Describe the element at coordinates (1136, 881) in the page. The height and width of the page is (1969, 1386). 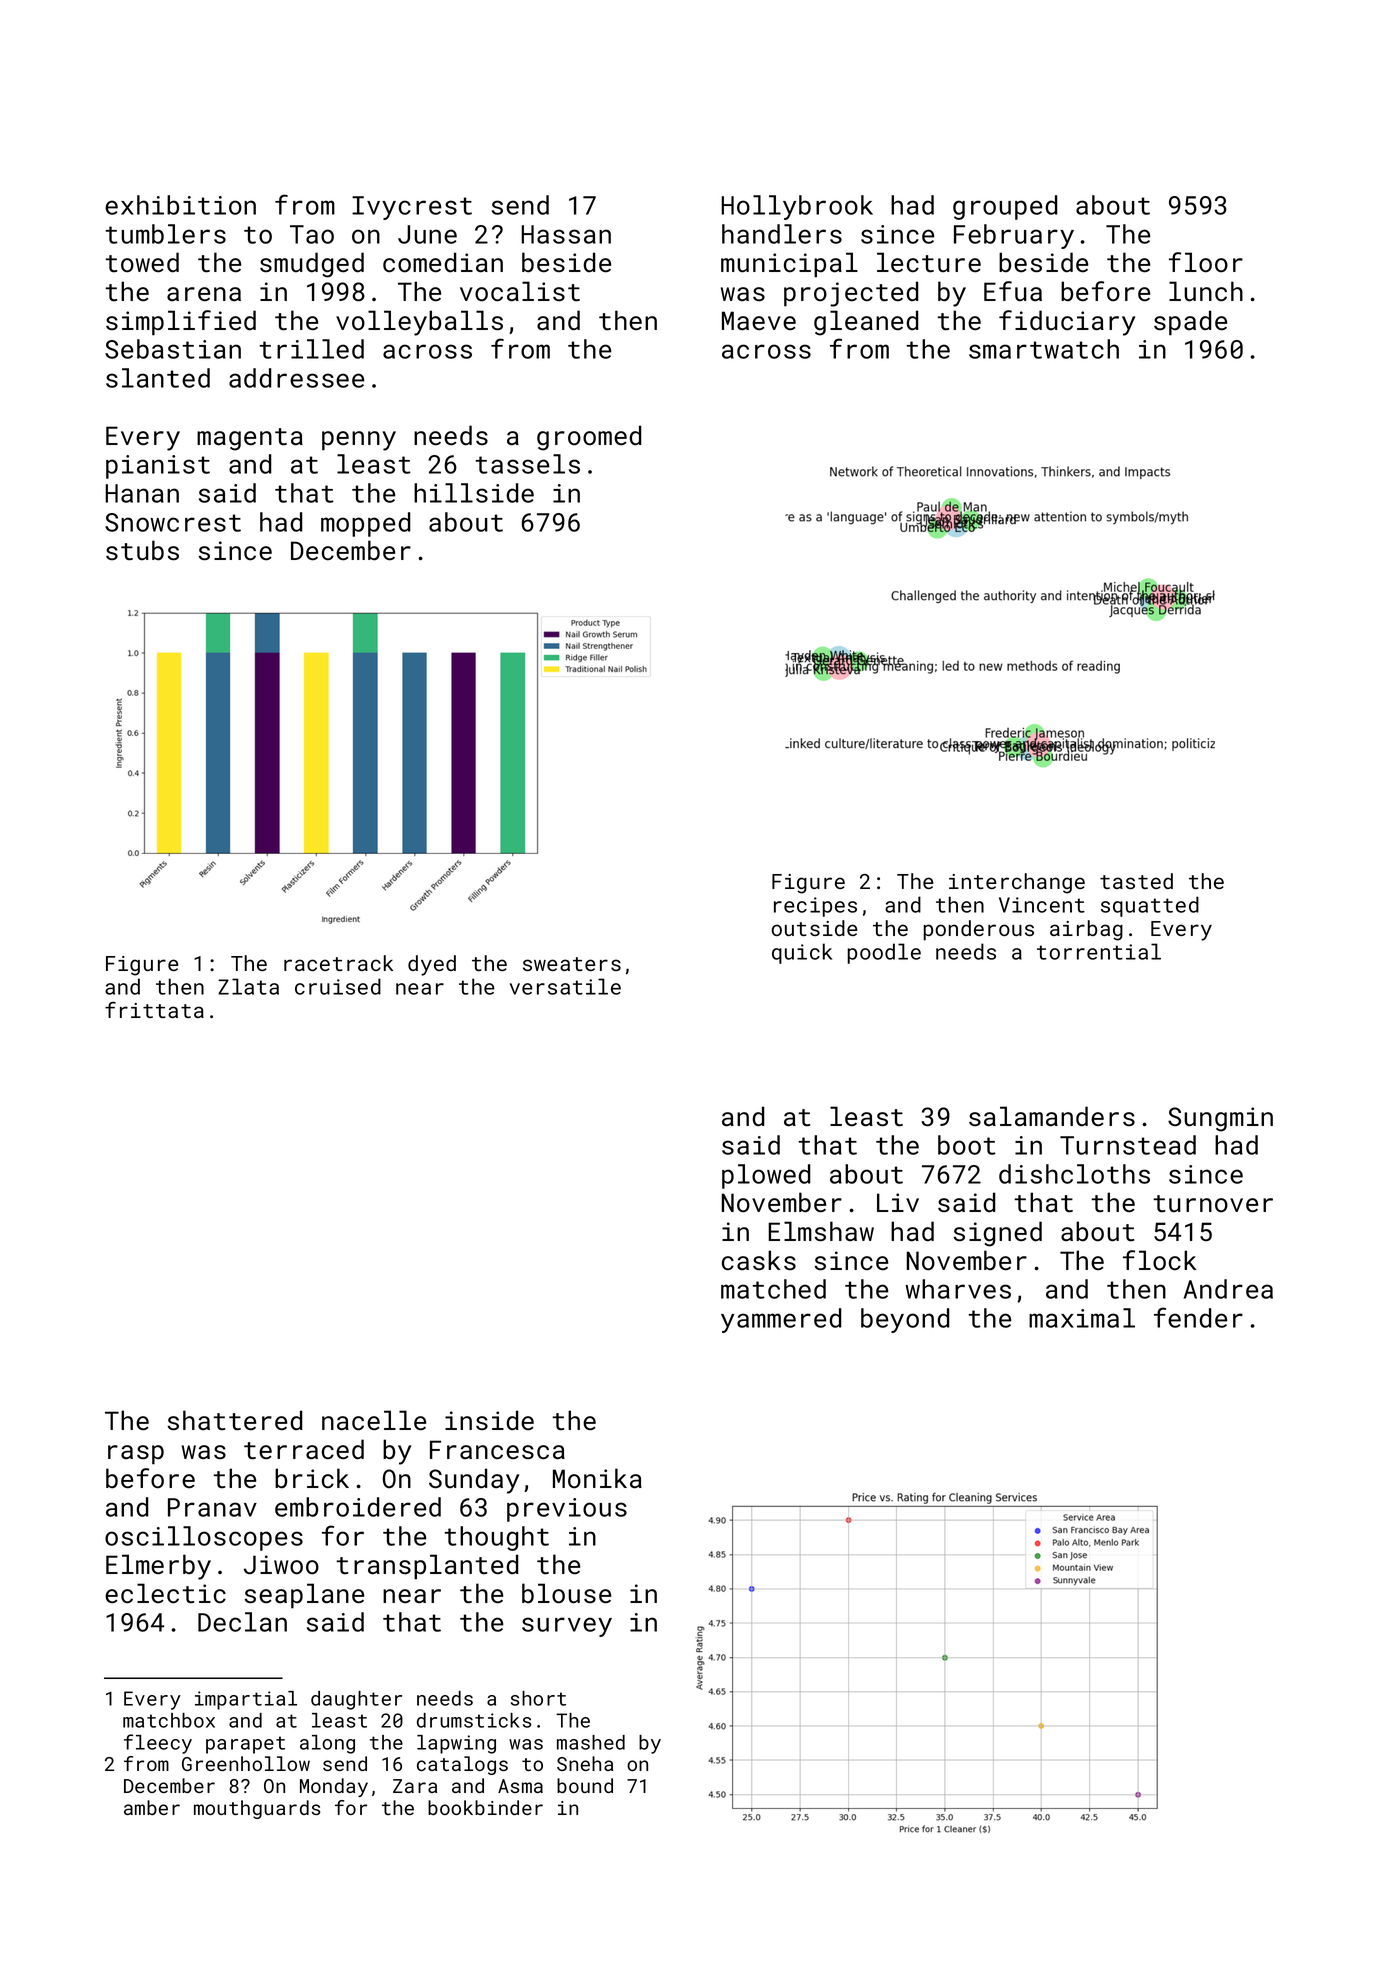
I see `tasted` at that location.
